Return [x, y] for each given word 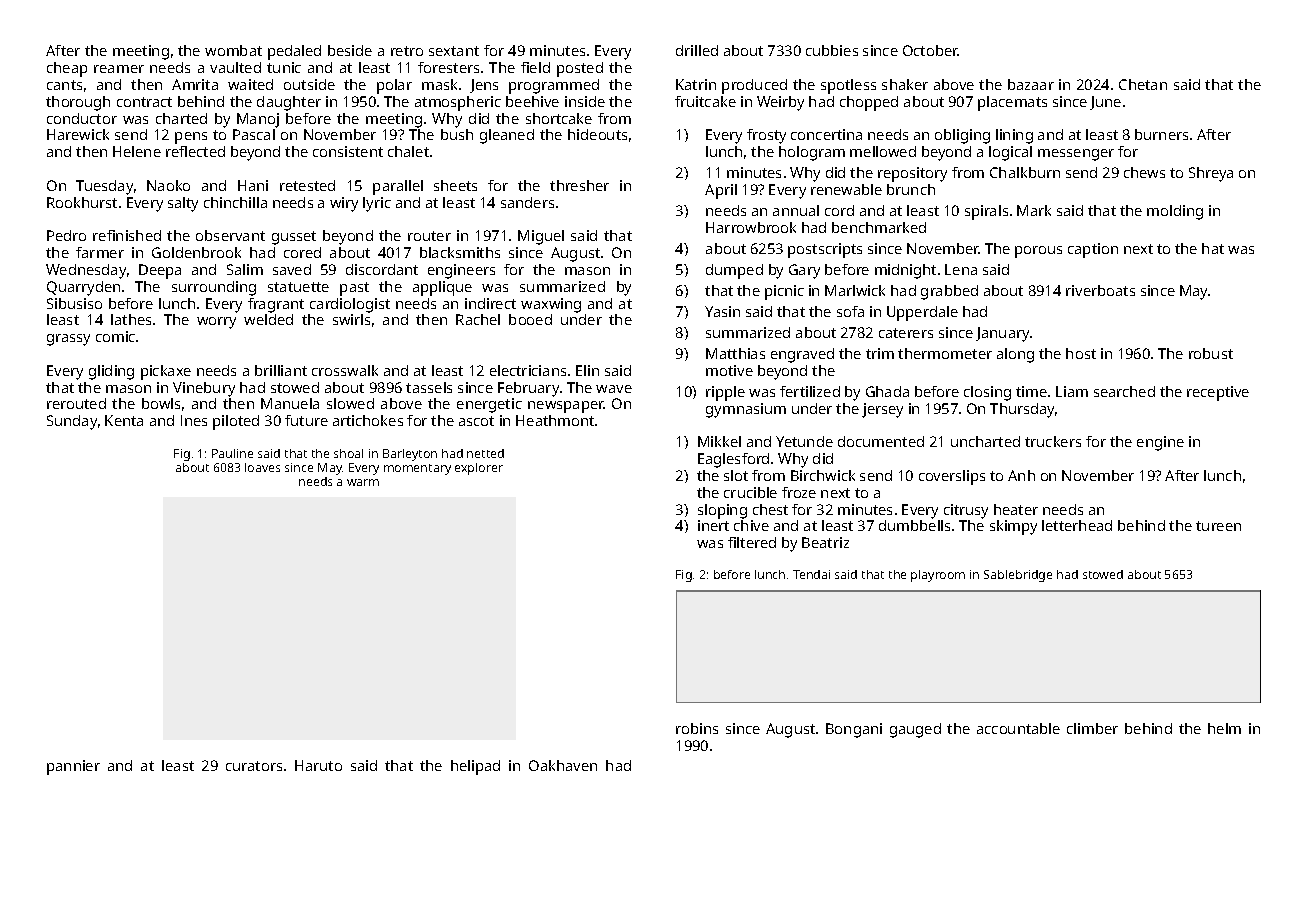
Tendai [811, 574]
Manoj [258, 120]
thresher [579, 185]
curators [254, 766]
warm [363, 482]
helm [1224, 728]
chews [1144, 172]
